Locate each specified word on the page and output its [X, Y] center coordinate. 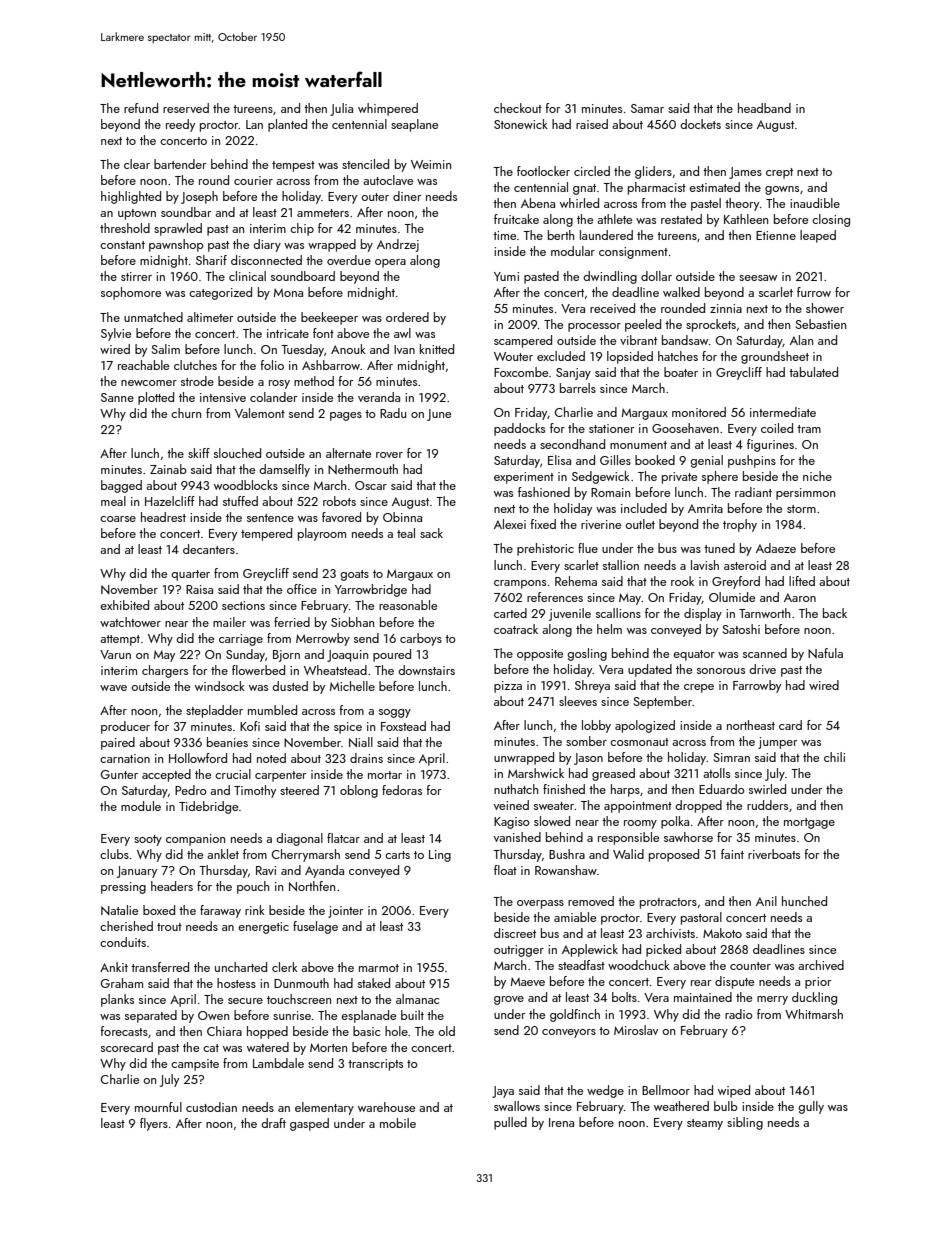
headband [764, 108]
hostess [236, 983]
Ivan [404, 349]
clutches [195, 365]
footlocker [543, 171]
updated [650, 670]
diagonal [299, 839]
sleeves [578, 701]
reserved [186, 108]
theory [742, 204]
